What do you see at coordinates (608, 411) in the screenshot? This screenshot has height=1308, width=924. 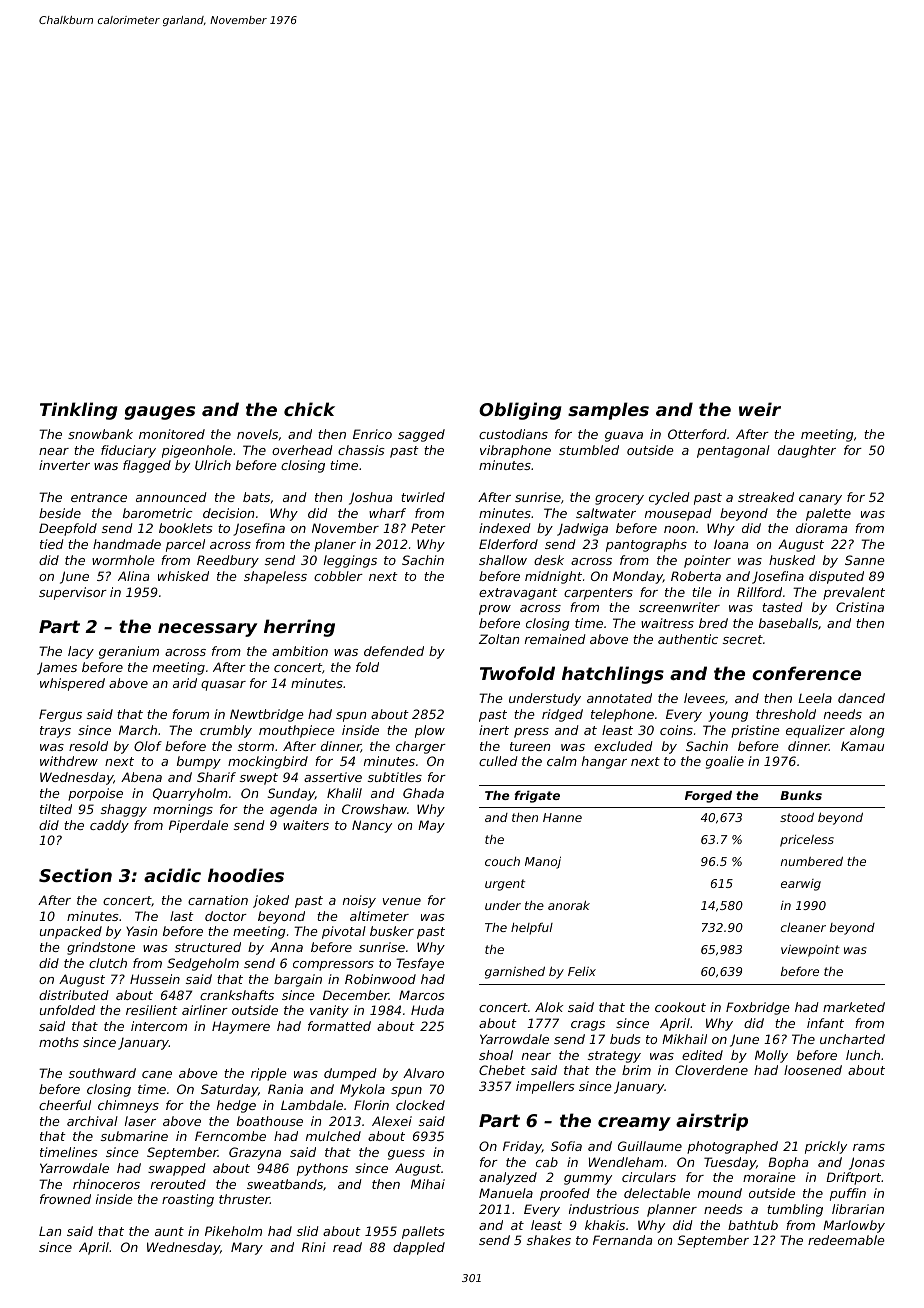 I see `samples` at bounding box center [608, 411].
